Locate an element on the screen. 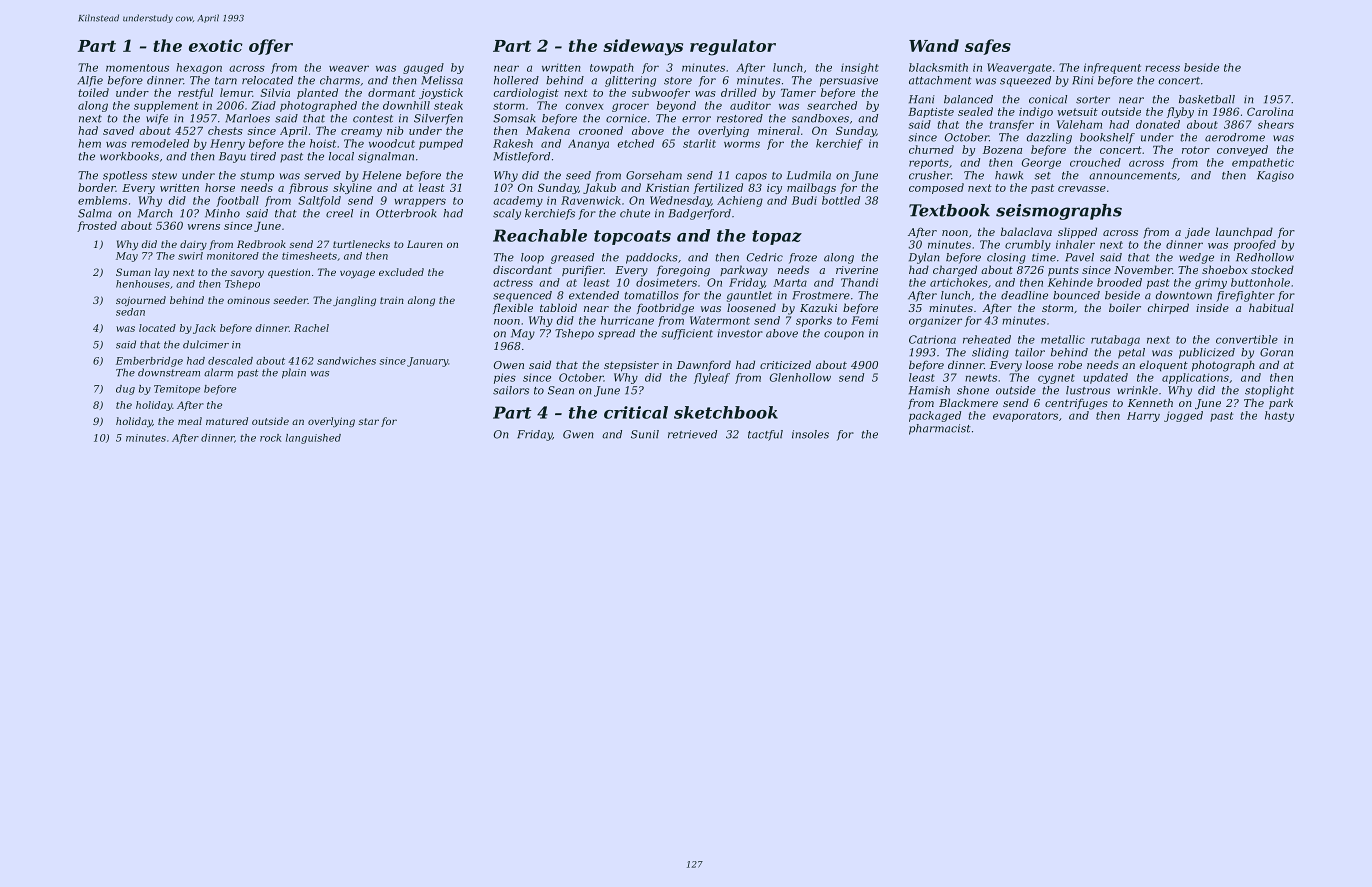  pharmacist is located at coordinates (940, 429).
